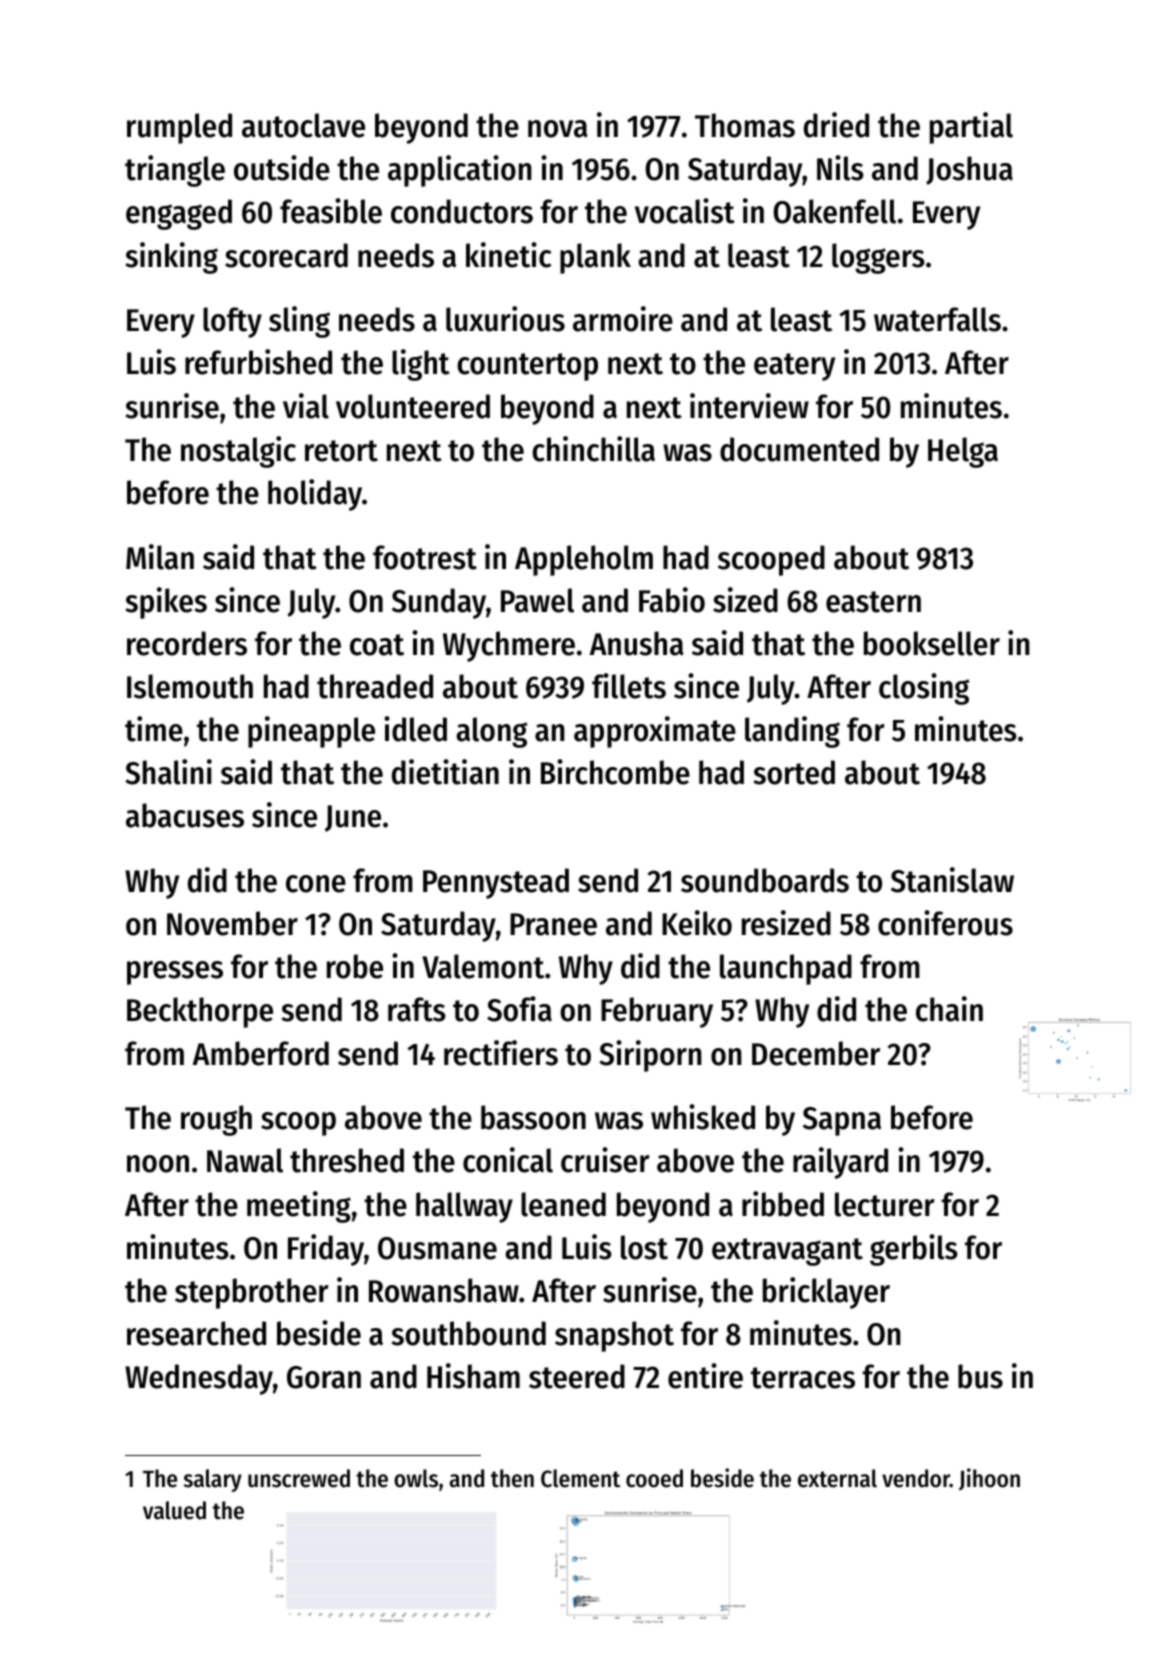 This screenshot has height=1654, width=1165. Describe the element at coordinates (331, 211) in the screenshot. I see `feasible` at that location.
